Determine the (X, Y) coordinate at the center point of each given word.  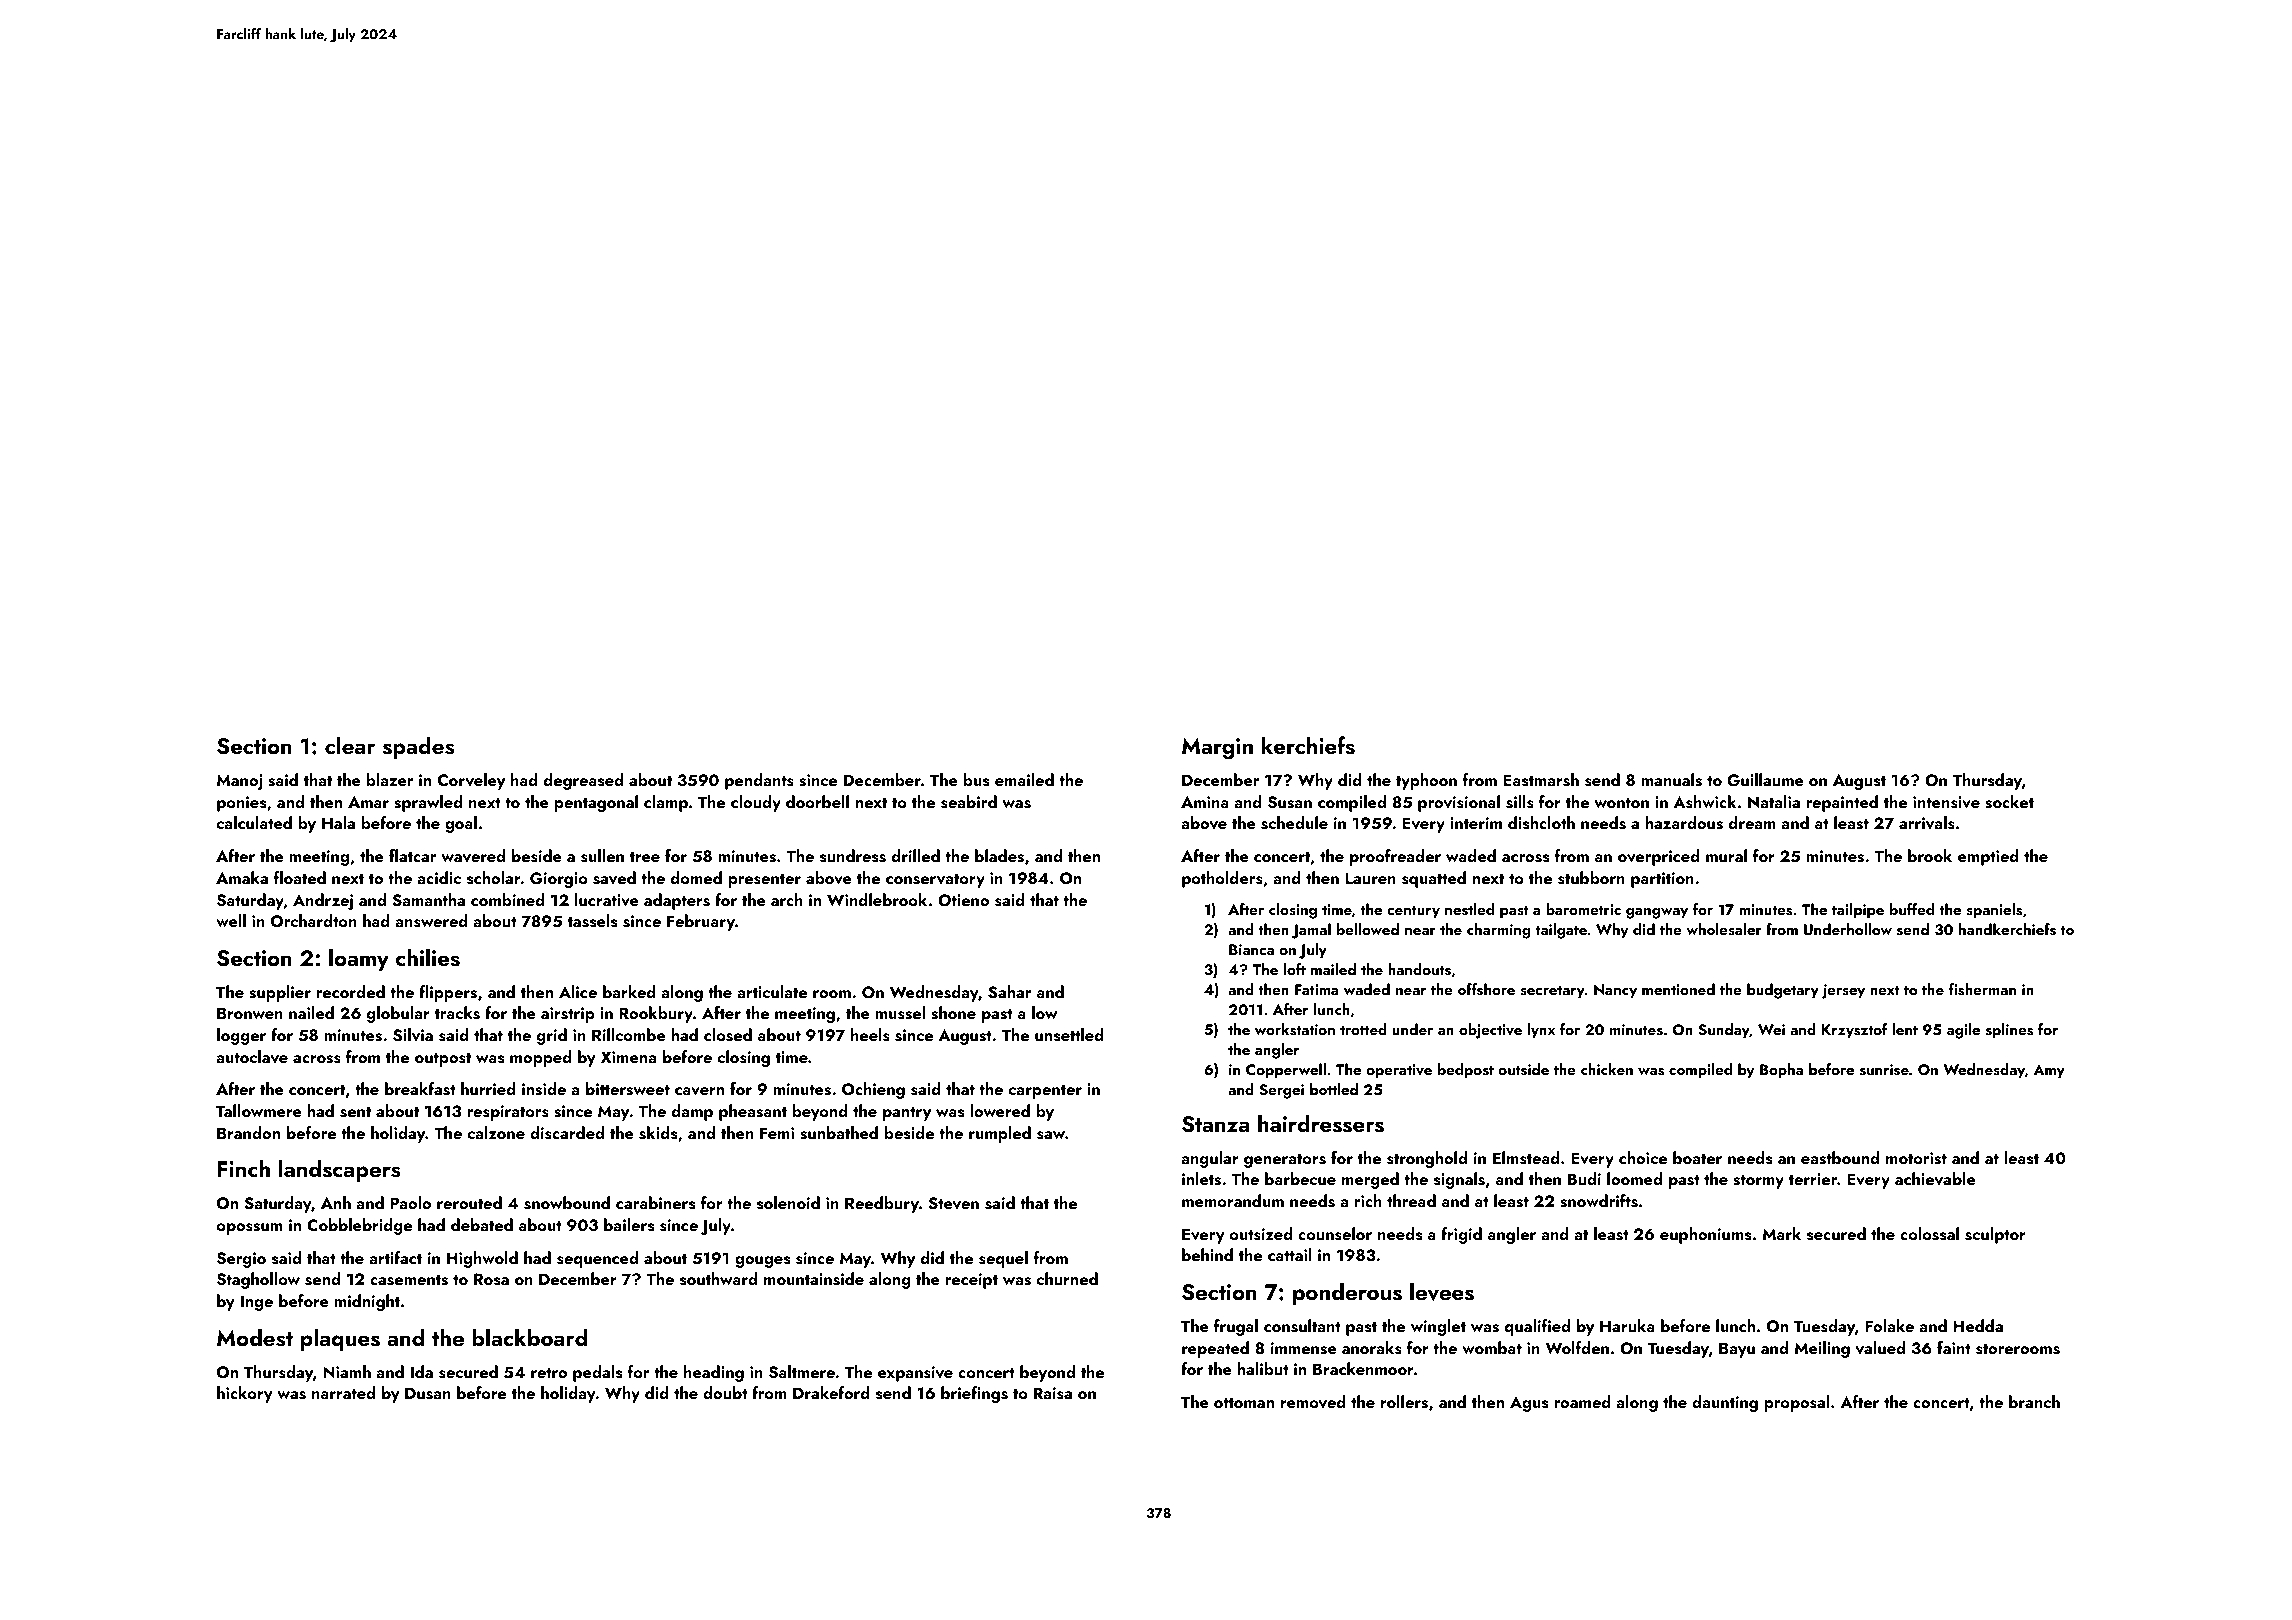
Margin (1217, 749)
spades (418, 747)
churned (1067, 1278)
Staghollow (258, 1280)
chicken (1607, 1069)
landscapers (340, 1170)
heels (870, 1035)
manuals (1671, 780)
